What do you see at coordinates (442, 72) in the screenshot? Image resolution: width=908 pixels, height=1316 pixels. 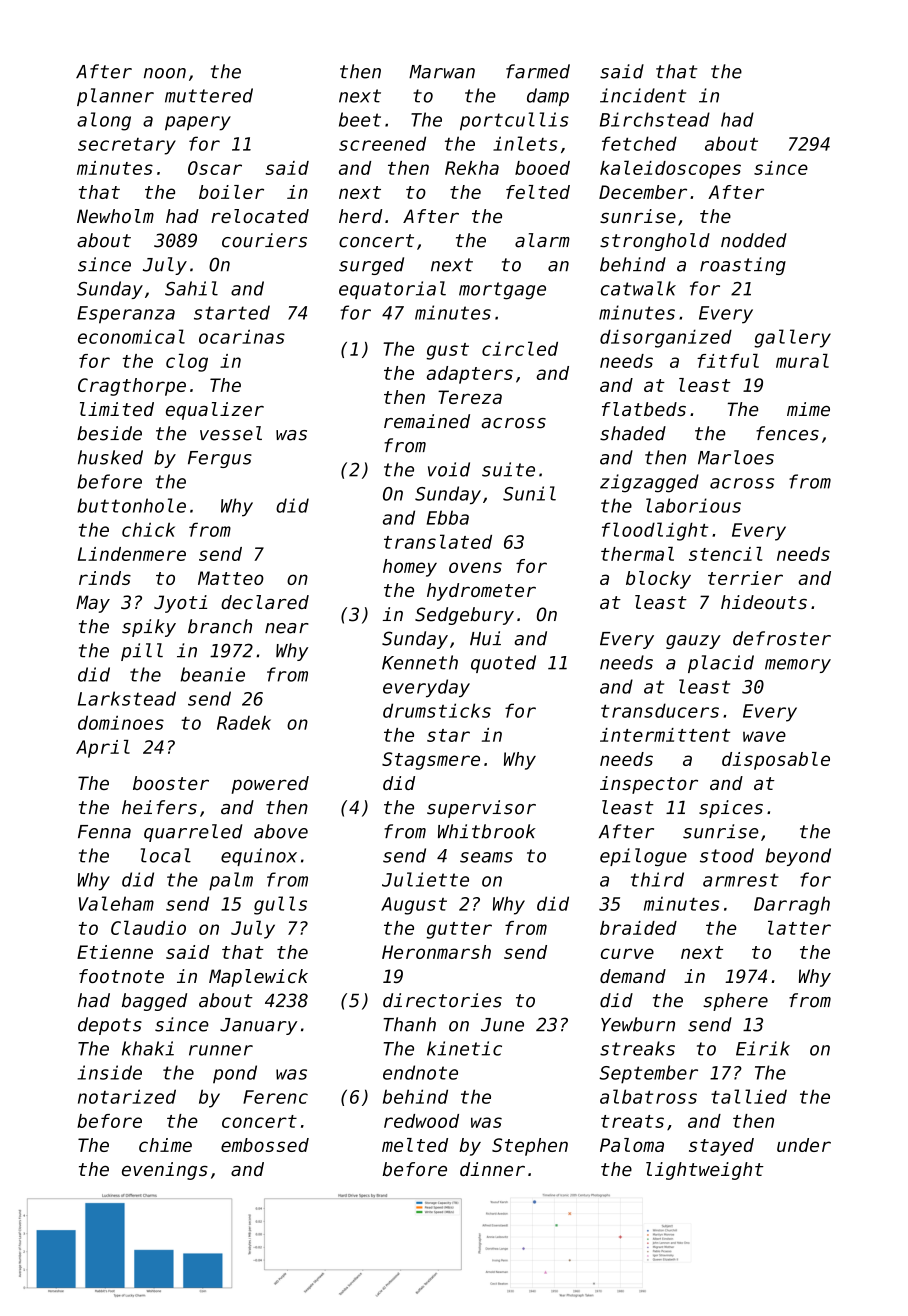 I see `Marwan` at bounding box center [442, 72].
